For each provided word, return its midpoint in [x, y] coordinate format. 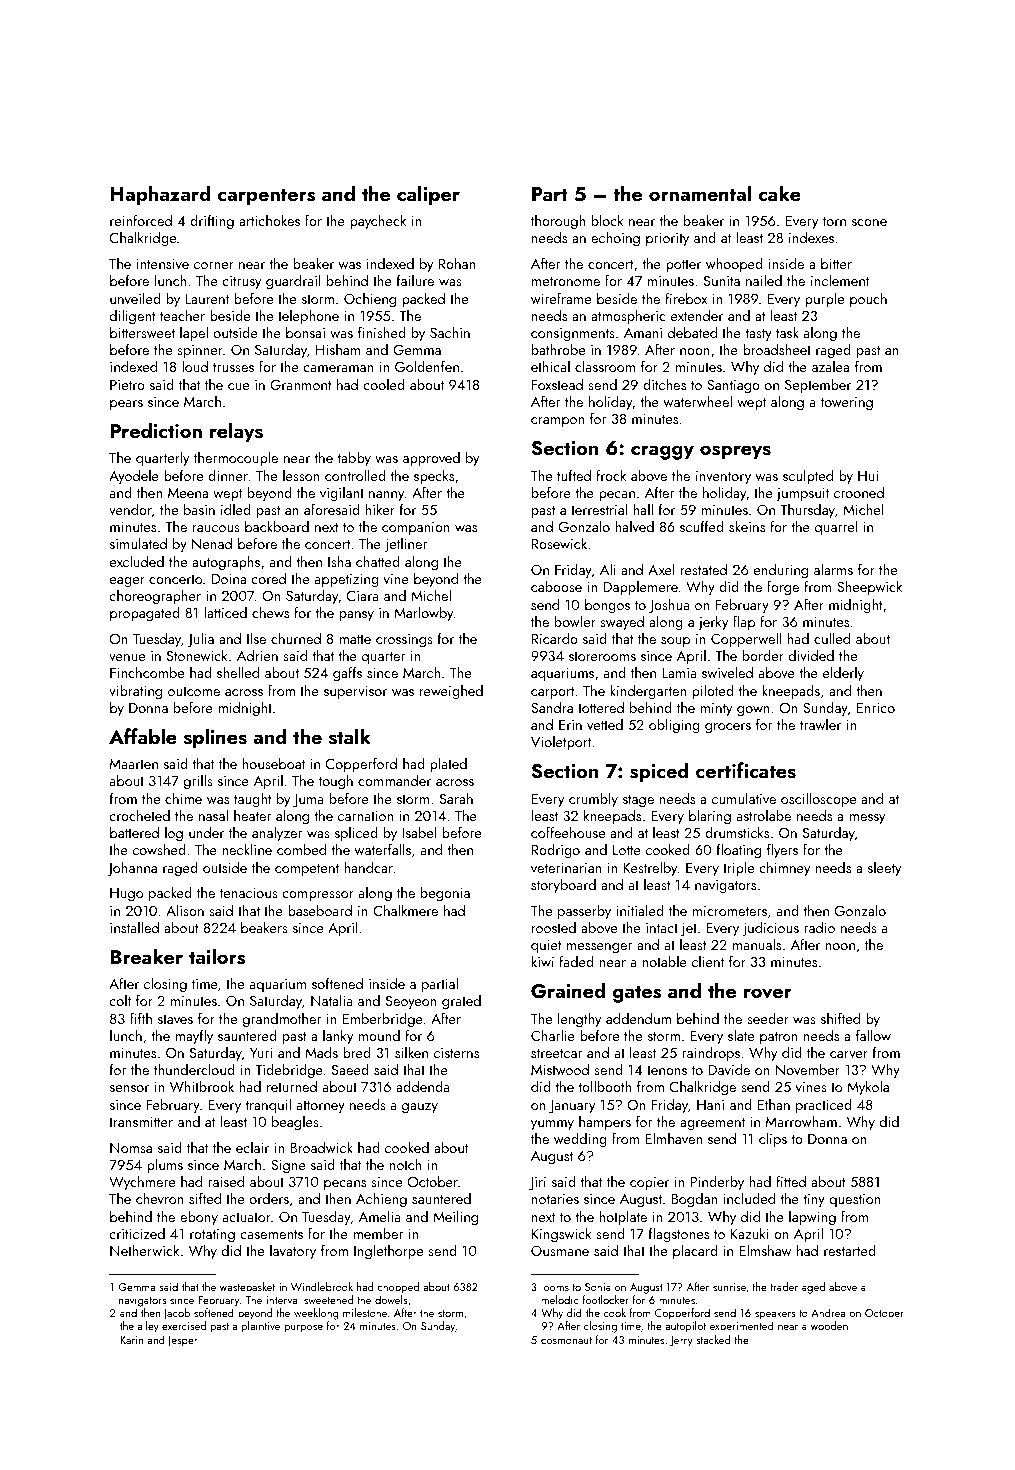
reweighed [451, 692]
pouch [868, 299]
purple [824, 299]
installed [134, 927]
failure [415, 280]
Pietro [127, 385]
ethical [550, 366]
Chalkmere [405, 910]
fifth [141, 1018]
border [763, 655]
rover [768, 993]
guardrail [293, 282]
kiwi [543, 961]
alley [148, 1327]
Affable [143, 736]
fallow [873, 1035]
